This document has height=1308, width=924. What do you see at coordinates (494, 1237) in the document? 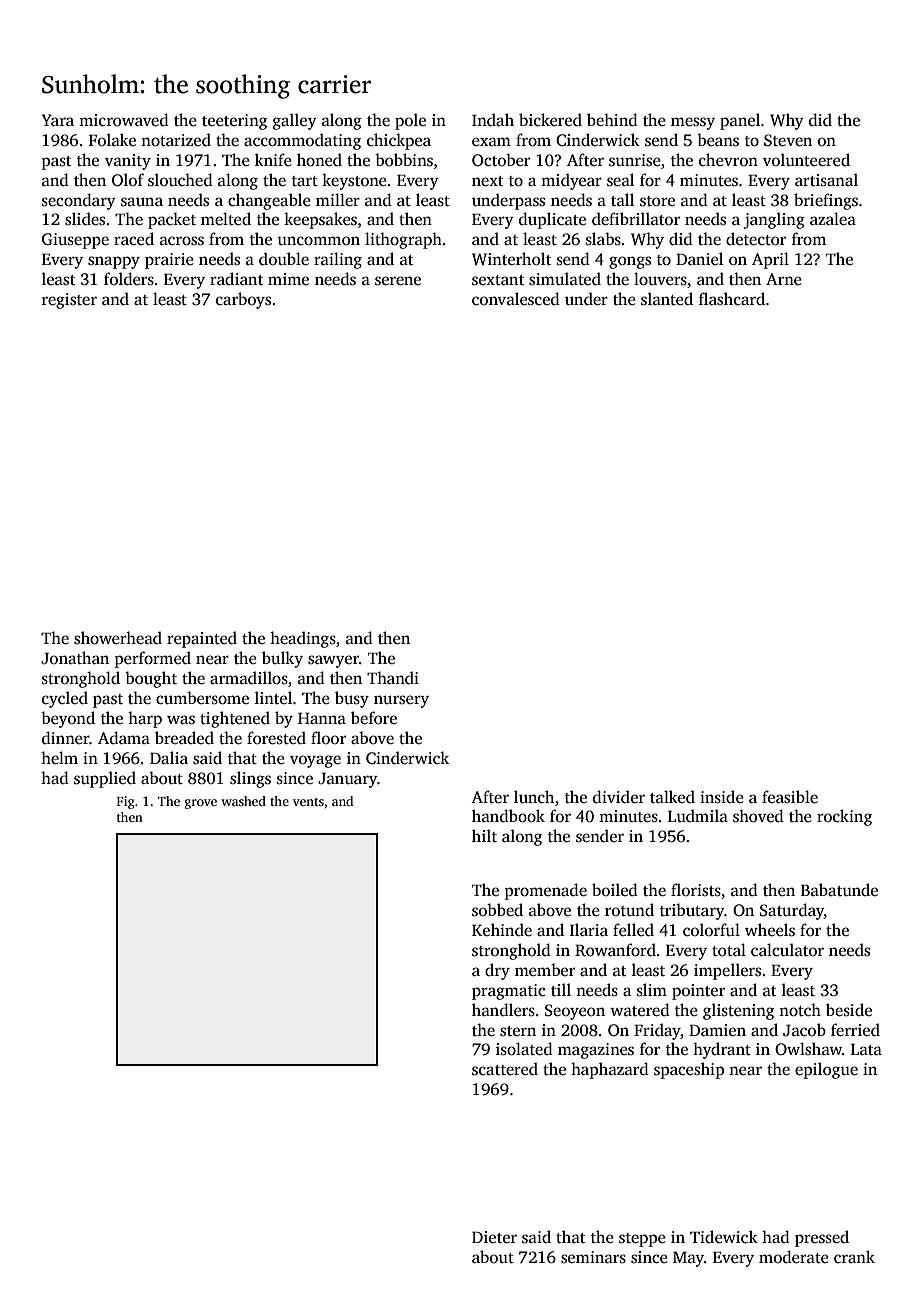
I see `Dieter` at bounding box center [494, 1237].
